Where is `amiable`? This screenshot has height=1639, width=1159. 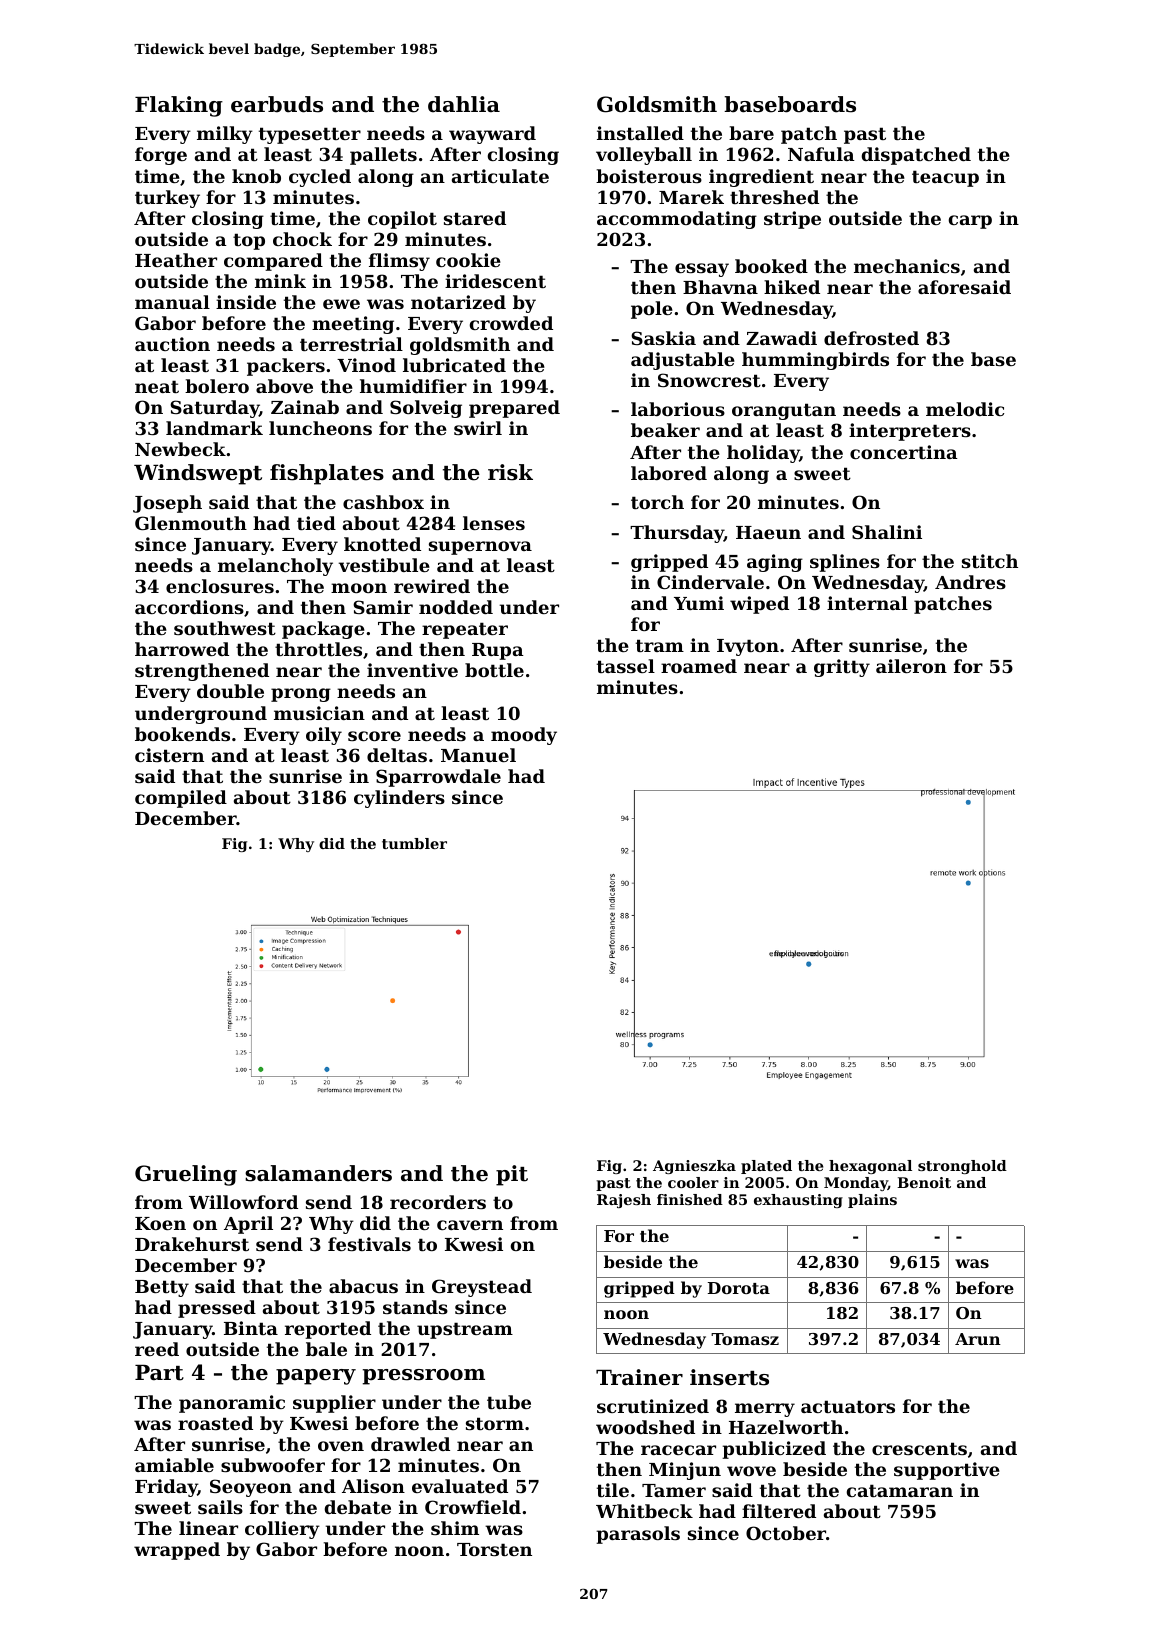 amiable is located at coordinates (174, 1465).
